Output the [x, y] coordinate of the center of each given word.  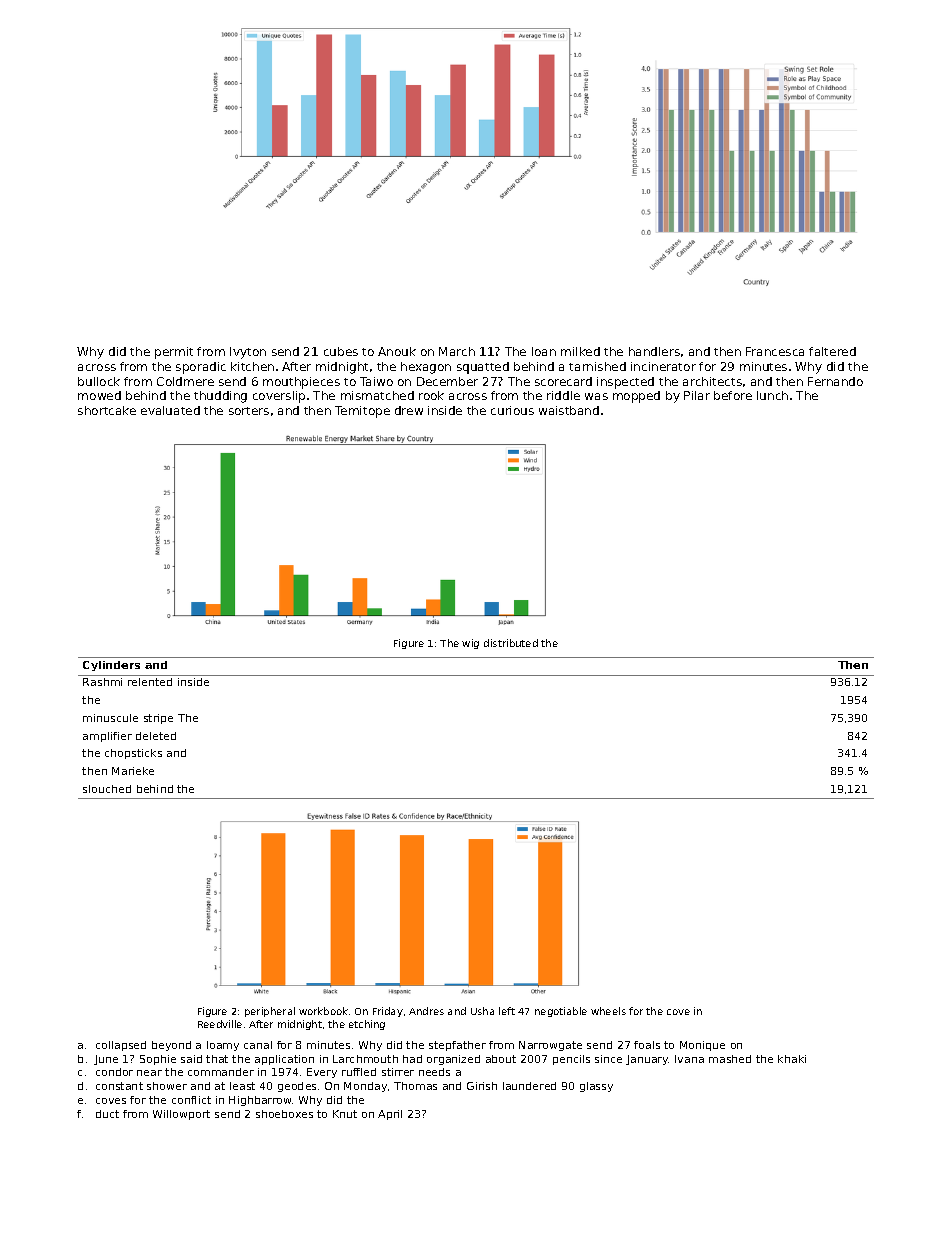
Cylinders [111, 666]
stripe [158, 719]
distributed [511, 643]
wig [470, 644]
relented [150, 682]
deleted [156, 736]
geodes [297, 1087]
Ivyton [248, 353]
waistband [569, 410]
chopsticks [133, 754]
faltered [832, 351]
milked [580, 351]
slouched [107, 789]
